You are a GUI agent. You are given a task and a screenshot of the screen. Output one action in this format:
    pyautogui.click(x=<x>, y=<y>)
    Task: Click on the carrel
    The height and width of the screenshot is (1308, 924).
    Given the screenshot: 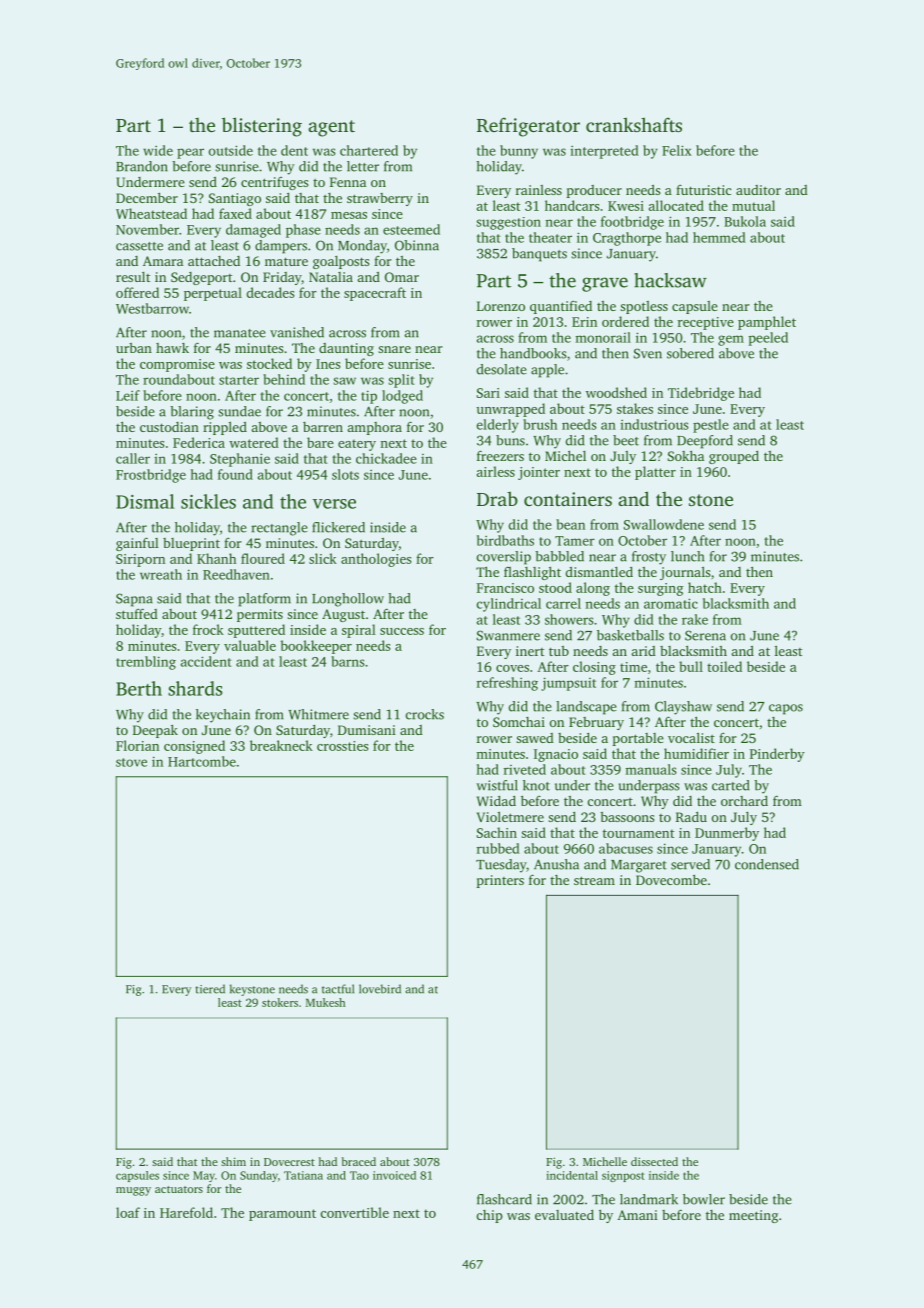 What is the action you would take?
    pyautogui.click(x=563, y=603)
